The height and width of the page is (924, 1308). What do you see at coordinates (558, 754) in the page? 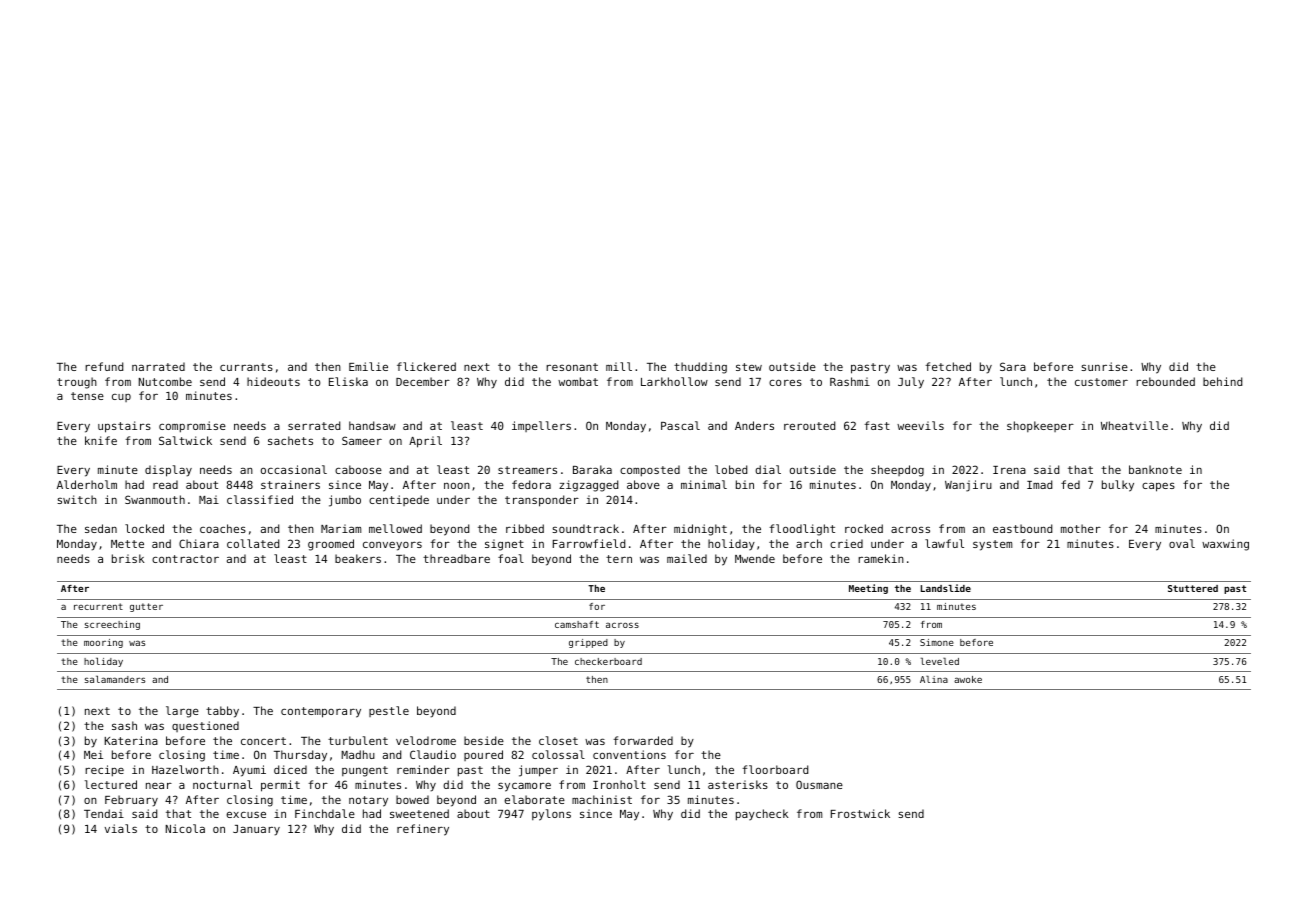
I see `colossal` at bounding box center [558, 754].
